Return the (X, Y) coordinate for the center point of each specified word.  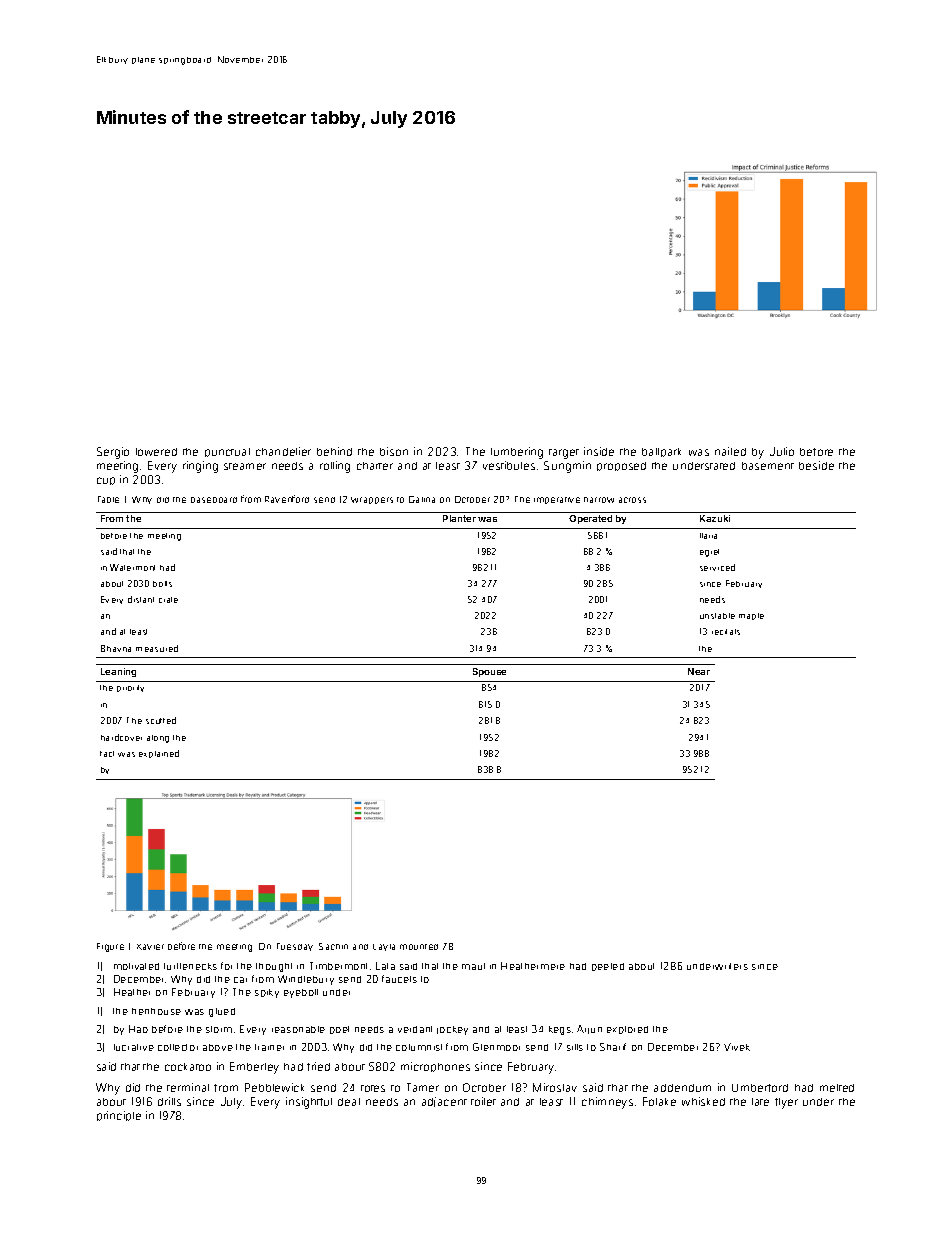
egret (709, 553)
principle (119, 1116)
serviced (717, 567)
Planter (459, 518)
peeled (608, 967)
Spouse (489, 672)
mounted (419, 947)
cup (106, 481)
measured (157, 648)
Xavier (150, 947)
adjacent (444, 1102)
